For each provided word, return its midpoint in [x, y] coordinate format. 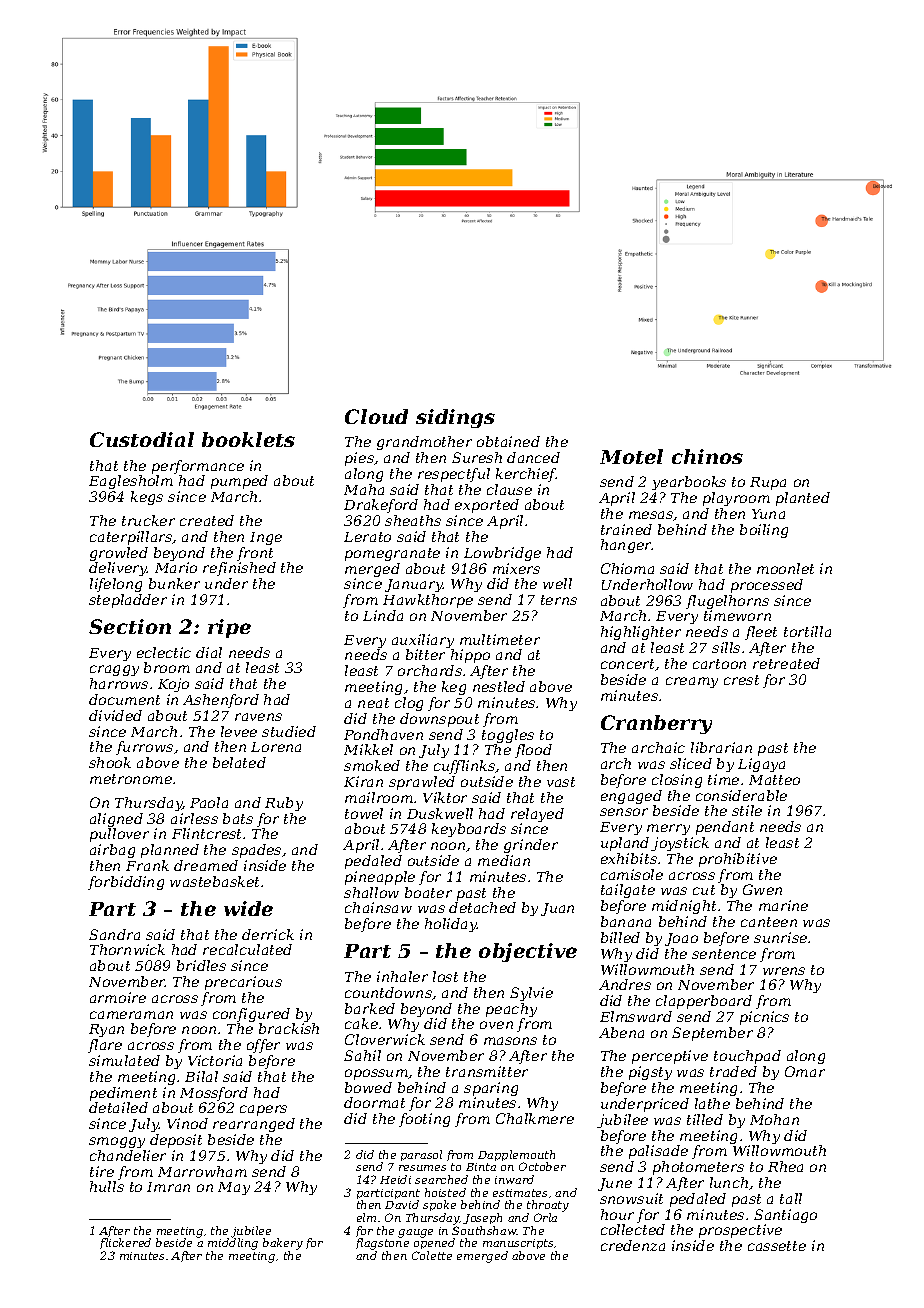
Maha [364, 489]
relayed [537, 815]
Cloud [376, 416]
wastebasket [214, 881]
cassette [777, 1246]
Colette [432, 1255]
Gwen [762, 889]
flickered [125, 1243]
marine [783, 905]
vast [561, 782]
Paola [209, 802]
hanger [626, 546]
